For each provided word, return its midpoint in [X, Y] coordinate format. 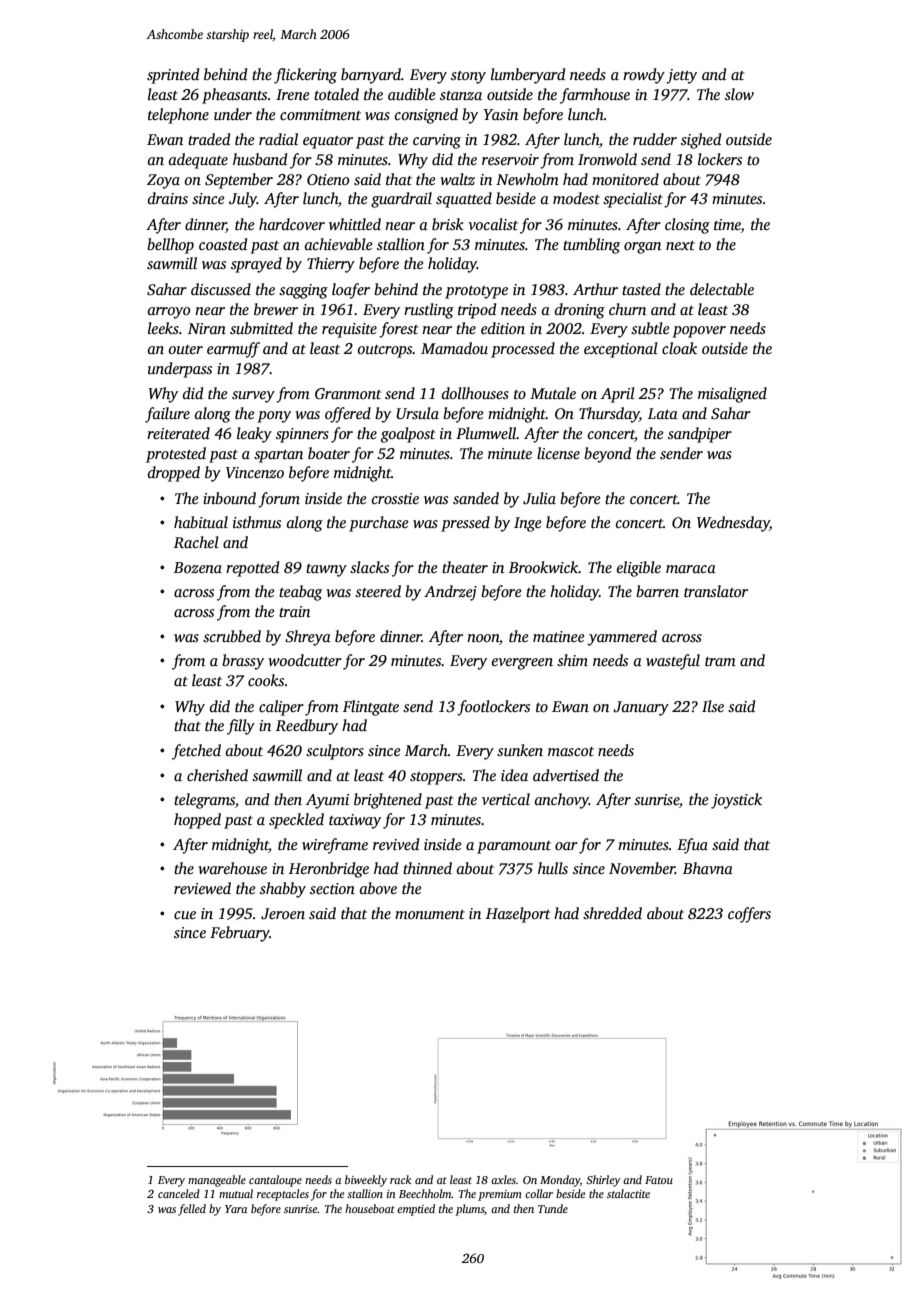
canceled [179, 1193]
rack [400, 1179]
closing [687, 226]
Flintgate [371, 708]
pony [274, 417]
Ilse [713, 706]
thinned [427, 868]
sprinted [173, 76]
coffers [749, 915]
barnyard [371, 76]
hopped [197, 821]
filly [241, 727]
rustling [429, 311]
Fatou [659, 1180]
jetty [681, 76]
